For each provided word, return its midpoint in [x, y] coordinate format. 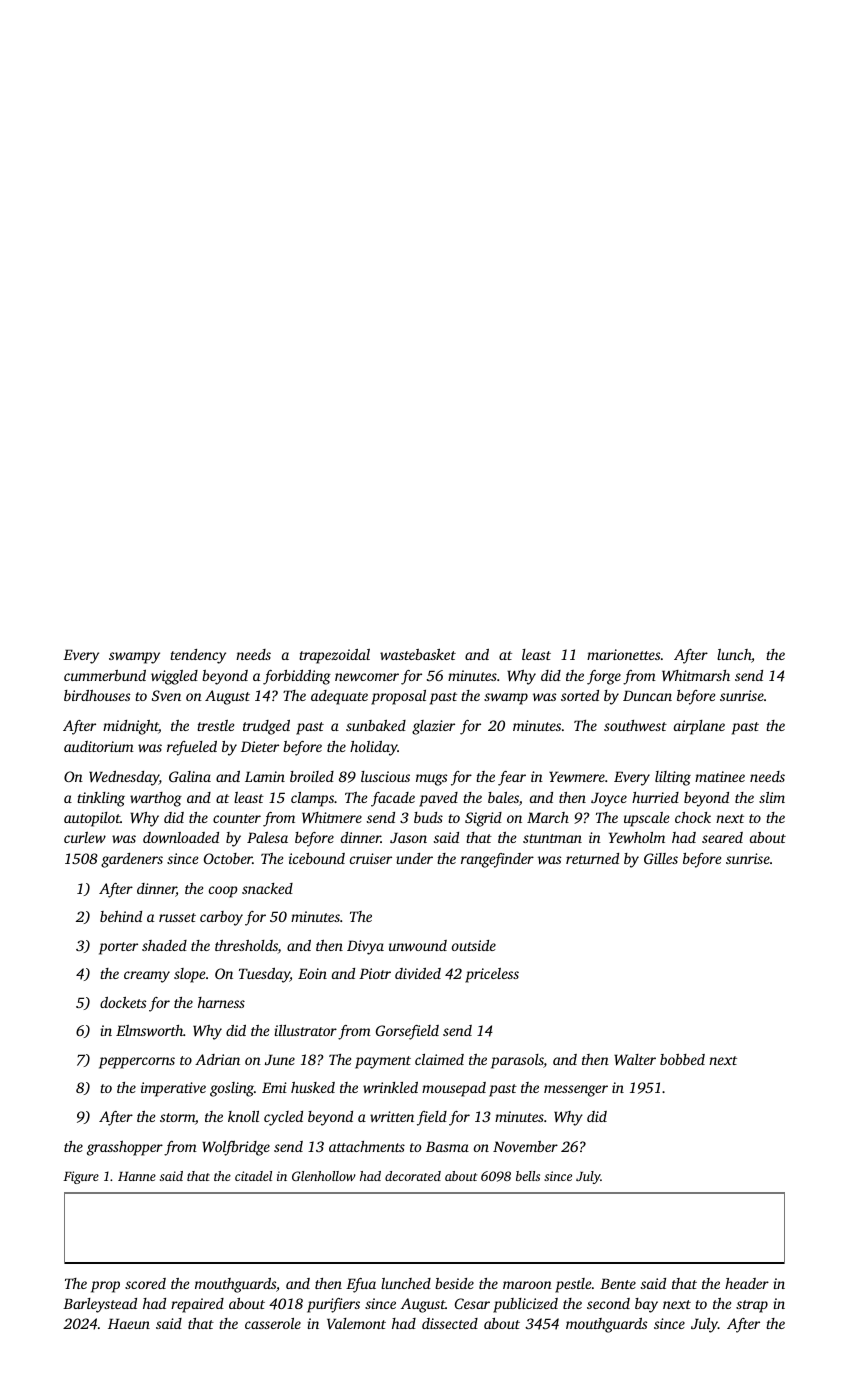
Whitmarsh [696, 675]
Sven [166, 695]
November [525, 1146]
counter [237, 818]
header [747, 1283]
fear [512, 778]
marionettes [623, 654]
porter [118, 948]
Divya [365, 947]
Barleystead [100, 1305]
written [392, 1116]
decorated [413, 1176]
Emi [274, 1087]
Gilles [661, 858]
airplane [699, 727]
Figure [81, 1177]
